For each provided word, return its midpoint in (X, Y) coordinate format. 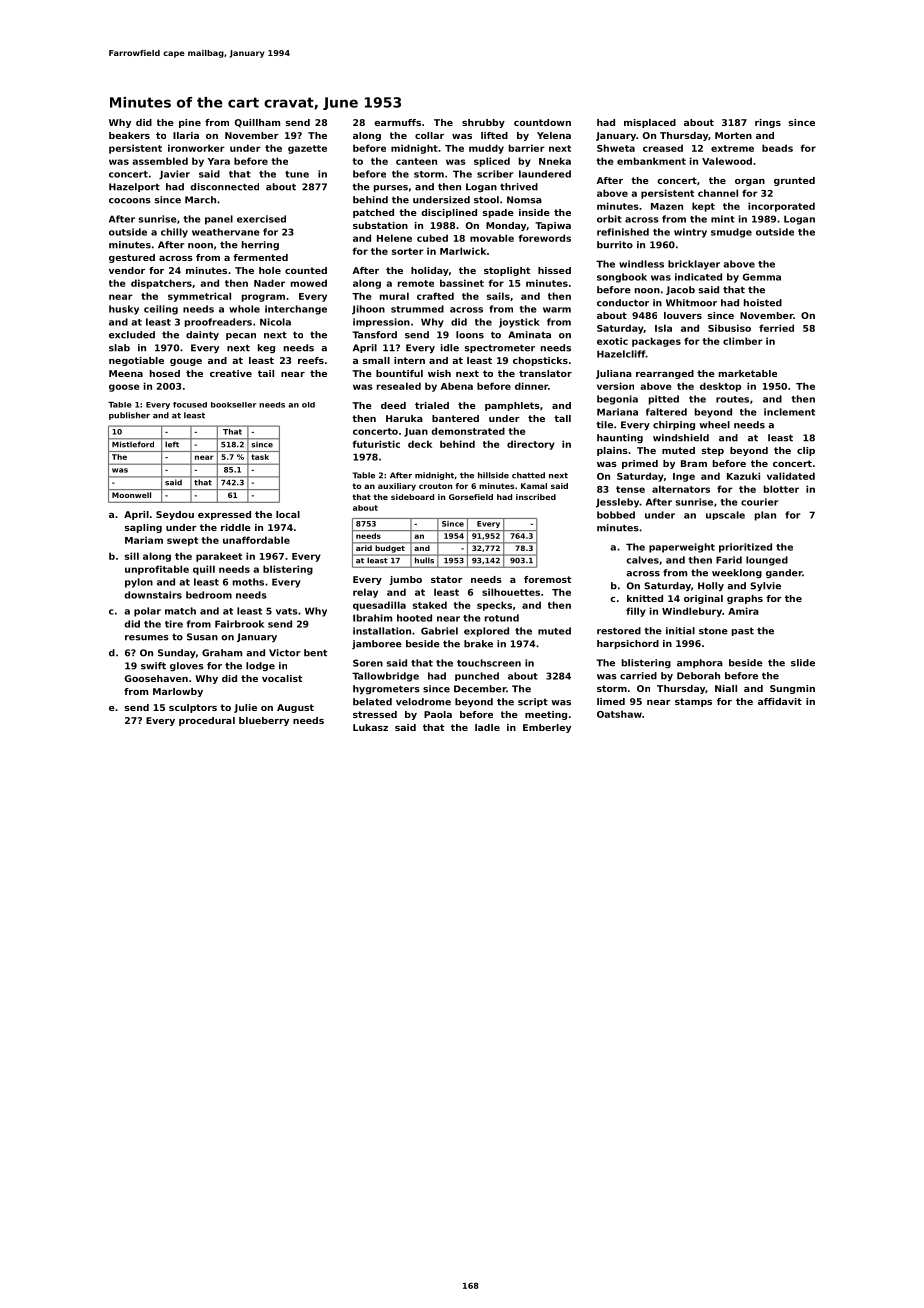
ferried (776, 328)
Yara (219, 161)
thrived (519, 187)
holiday (430, 271)
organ (750, 182)
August (295, 708)
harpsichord (628, 644)
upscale (725, 515)
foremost (547, 579)
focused (190, 405)
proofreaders (218, 322)
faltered (666, 412)
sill (132, 556)
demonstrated (468, 431)
